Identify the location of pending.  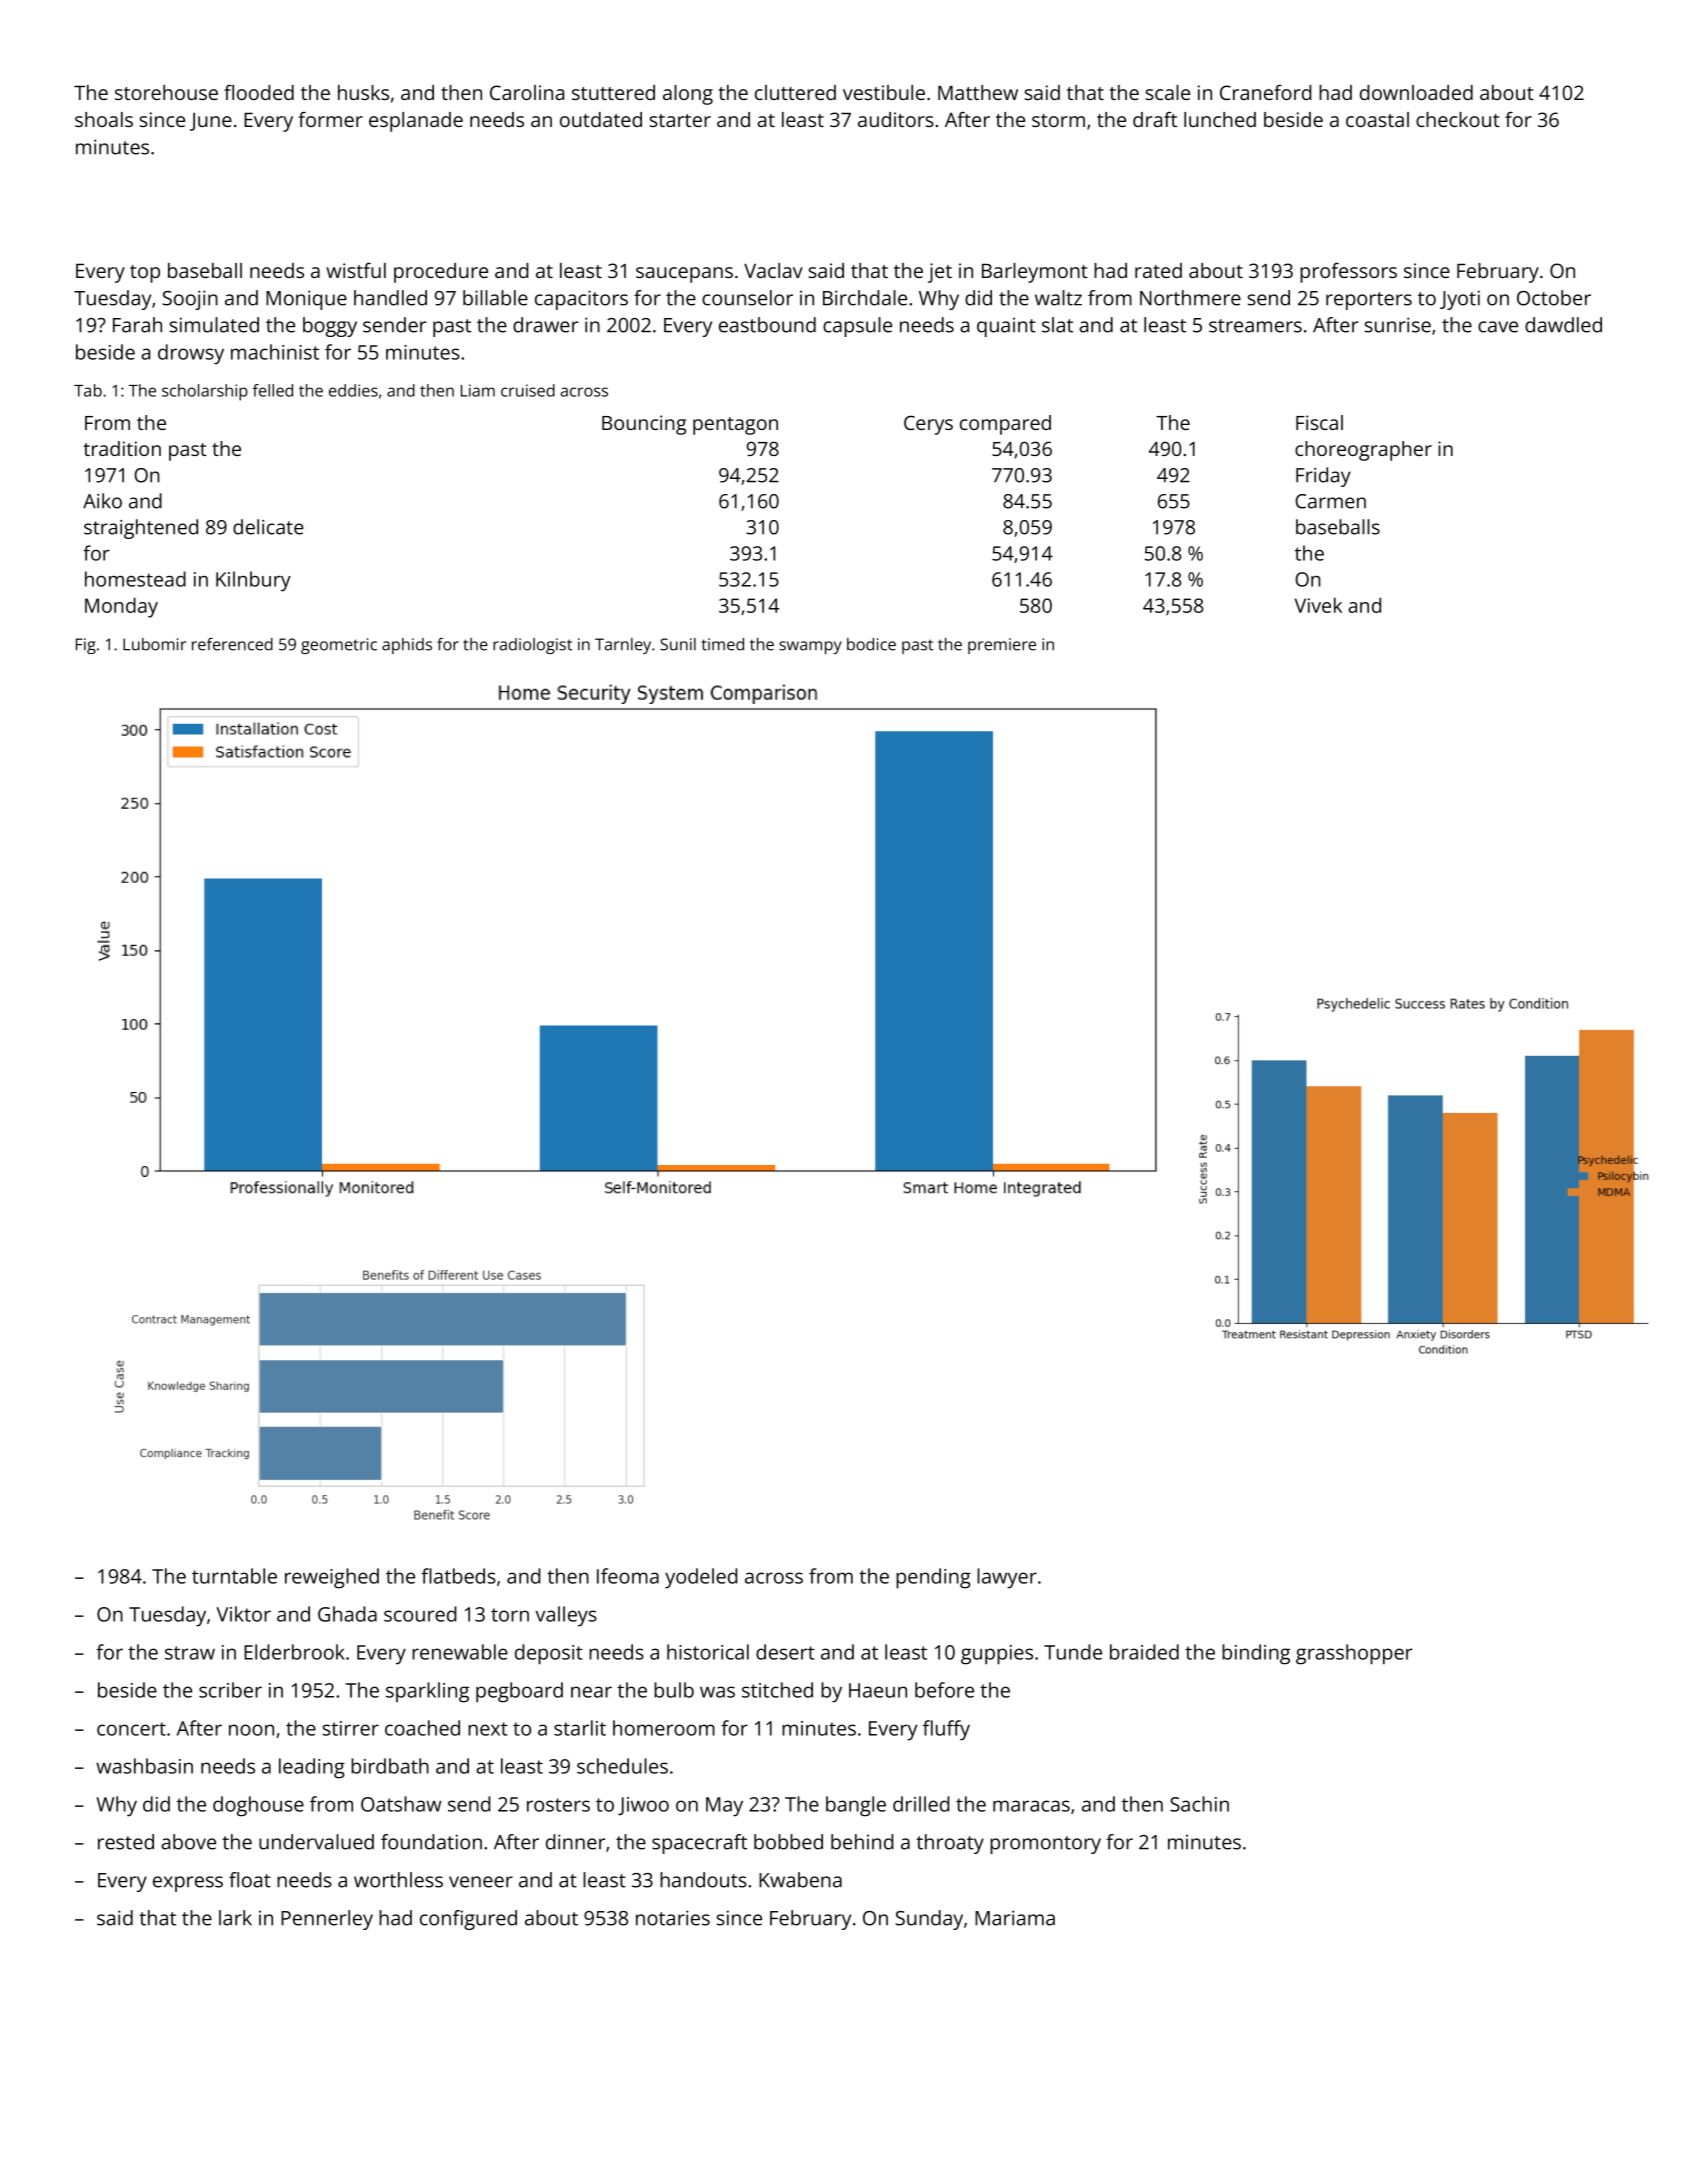
(933, 1578).
